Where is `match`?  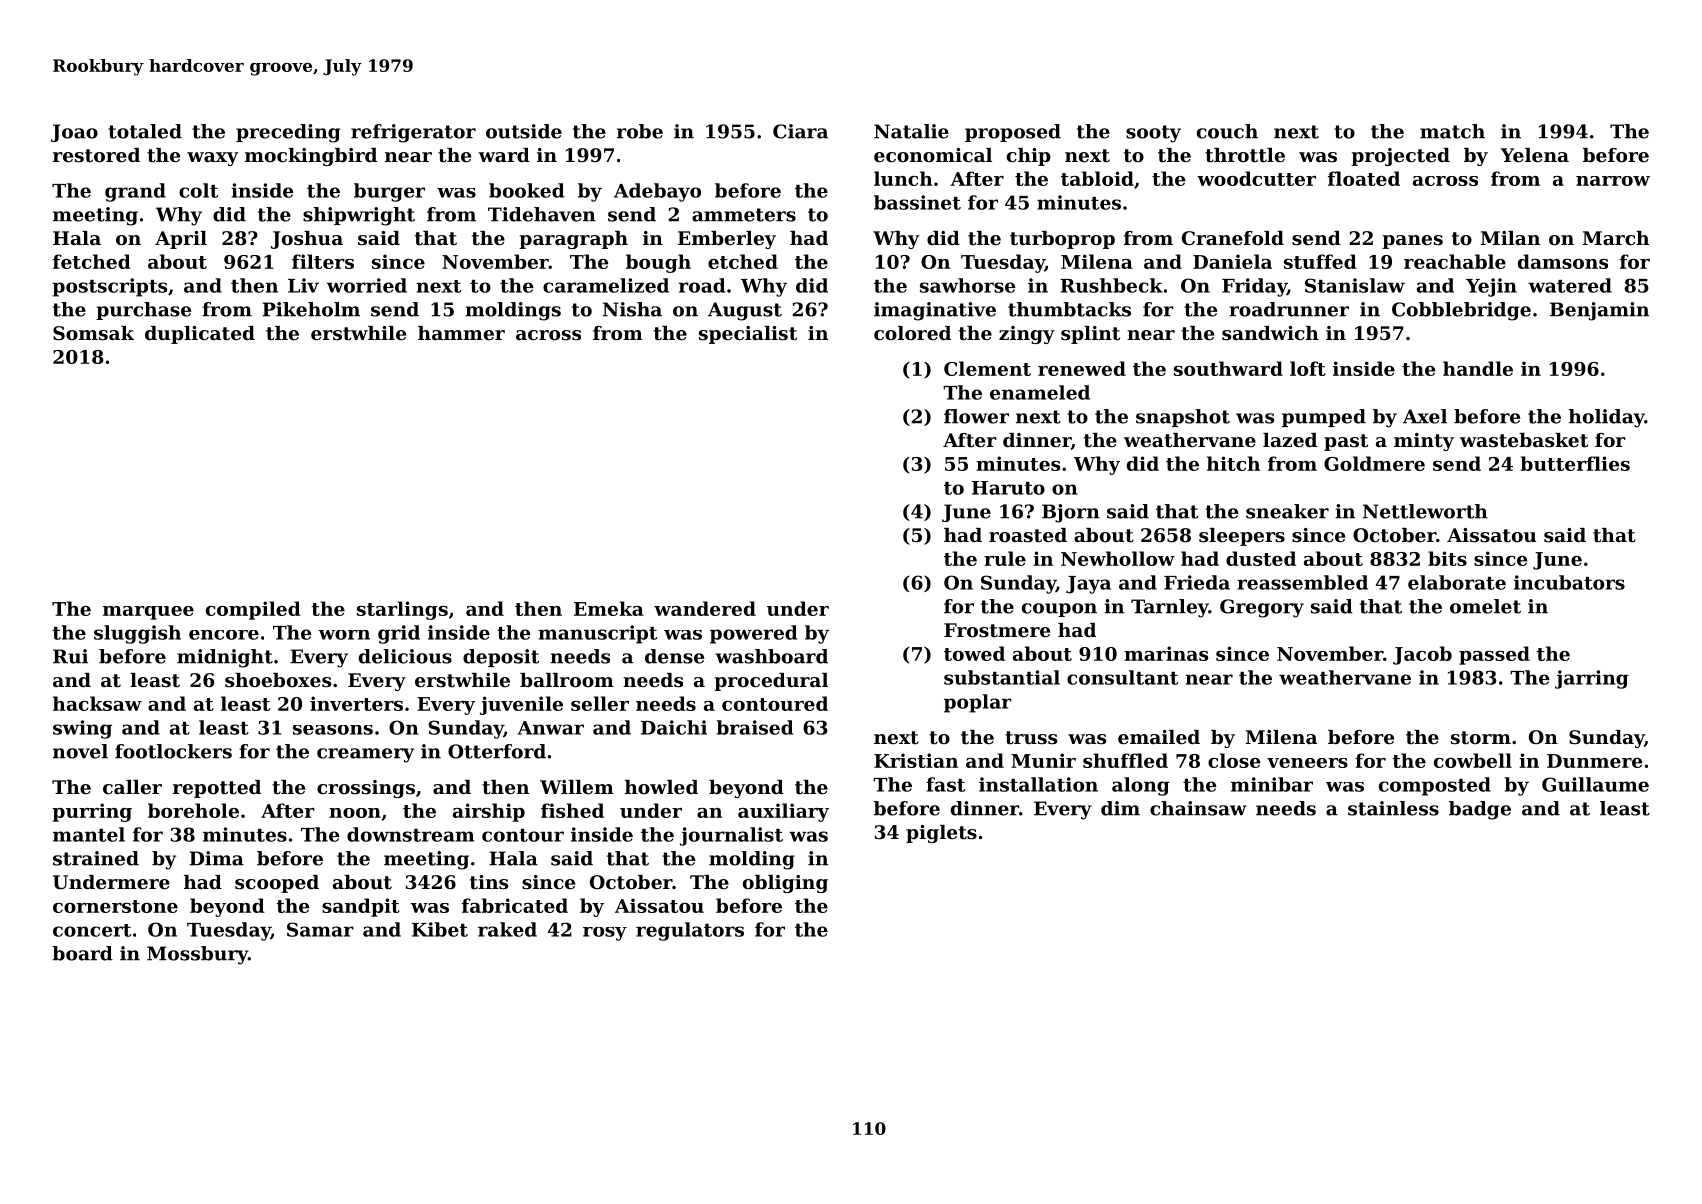
match is located at coordinates (1452, 131).
